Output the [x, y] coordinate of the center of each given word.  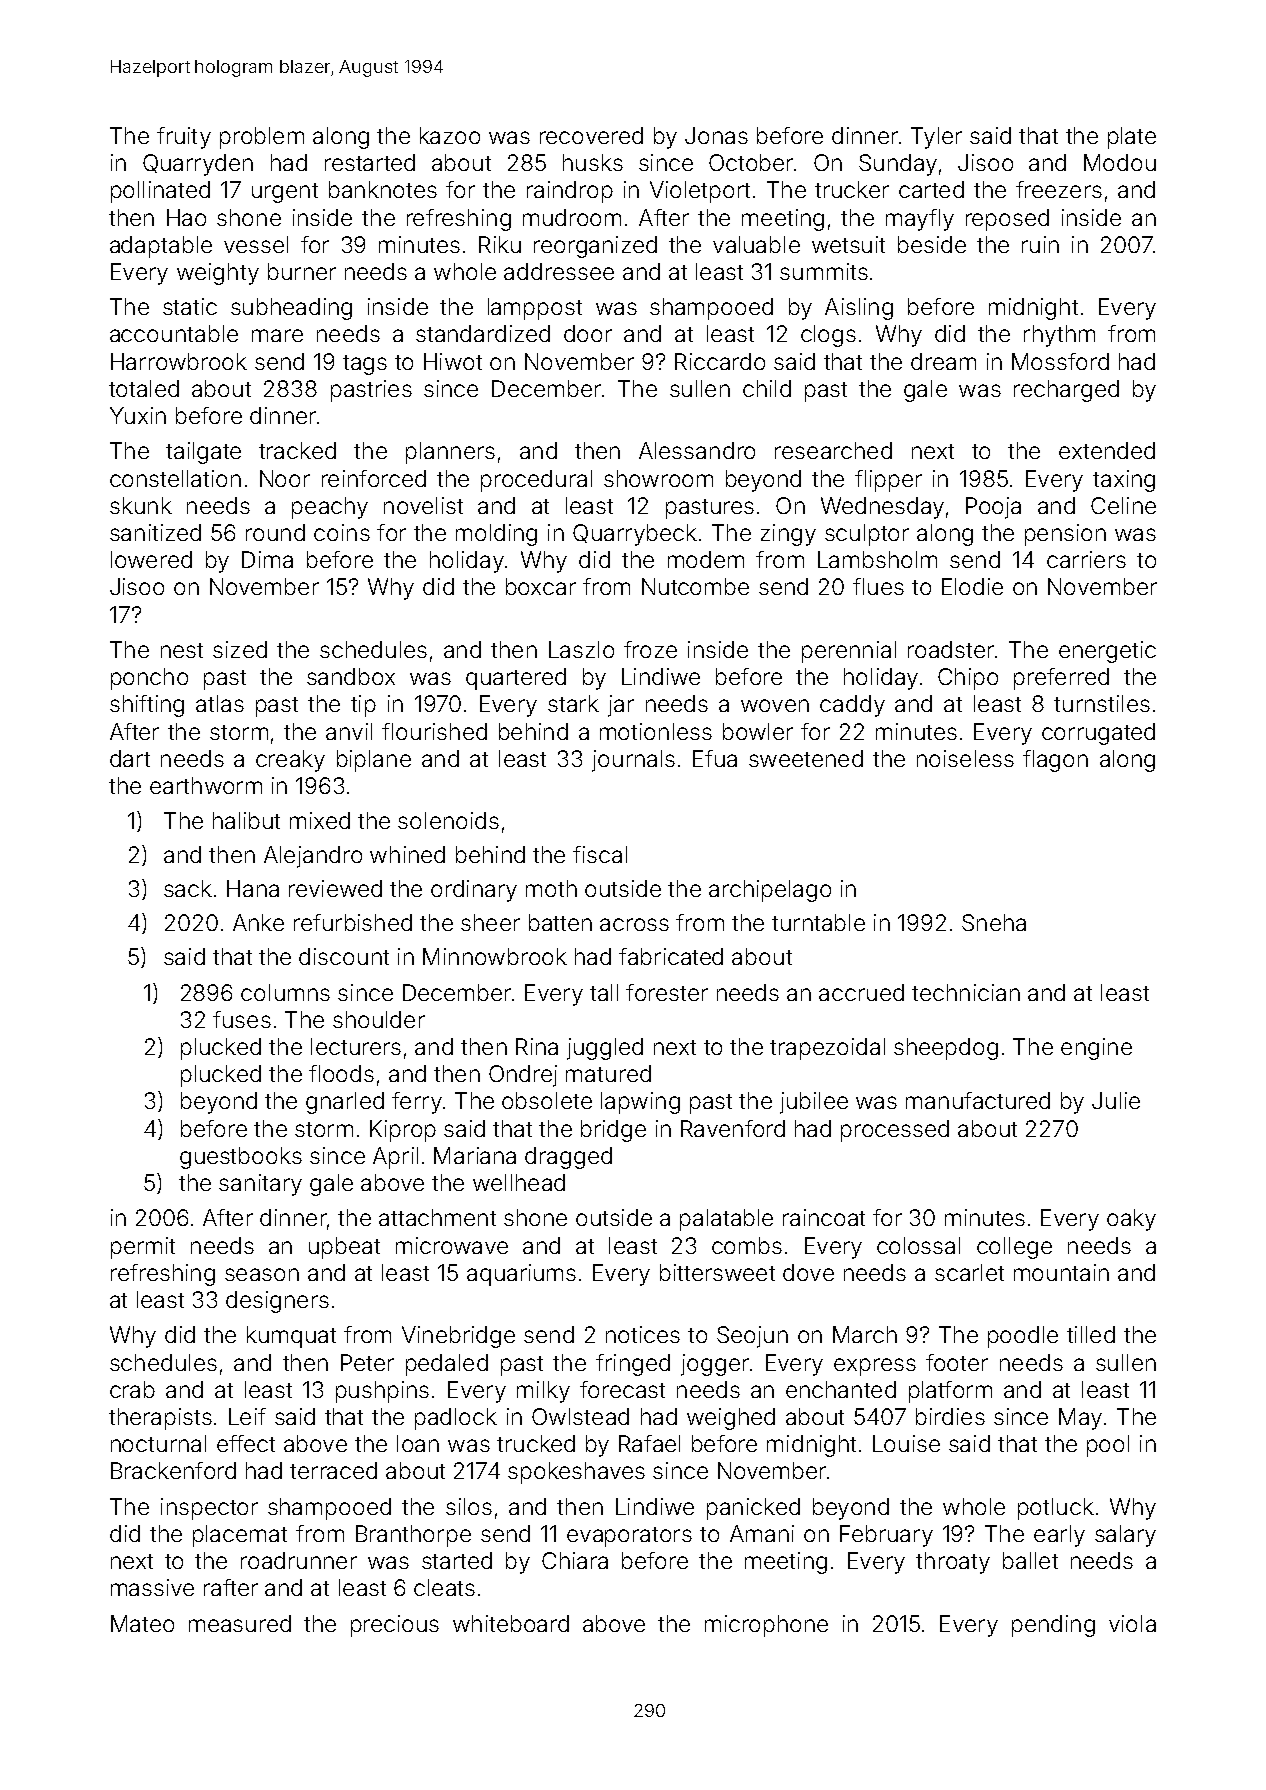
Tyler [936, 138]
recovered [591, 135]
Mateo [142, 1623]
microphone [766, 1626]
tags [365, 365]
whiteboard [511, 1623]
